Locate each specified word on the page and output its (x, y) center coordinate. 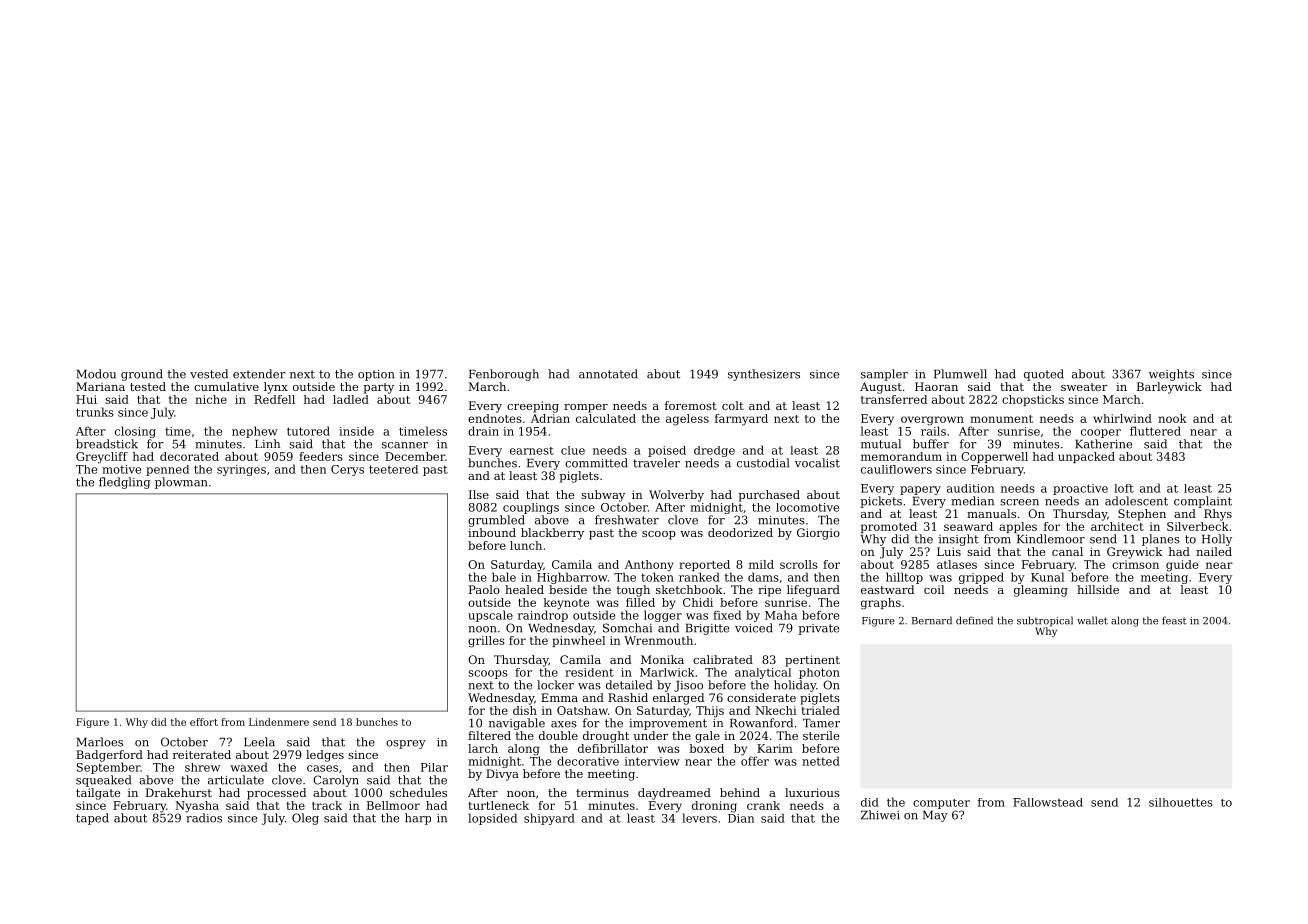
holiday (795, 686)
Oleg (305, 819)
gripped (981, 578)
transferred (894, 399)
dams (763, 577)
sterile (821, 735)
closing (135, 432)
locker (555, 685)
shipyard (549, 819)
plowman (181, 483)
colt (733, 405)
